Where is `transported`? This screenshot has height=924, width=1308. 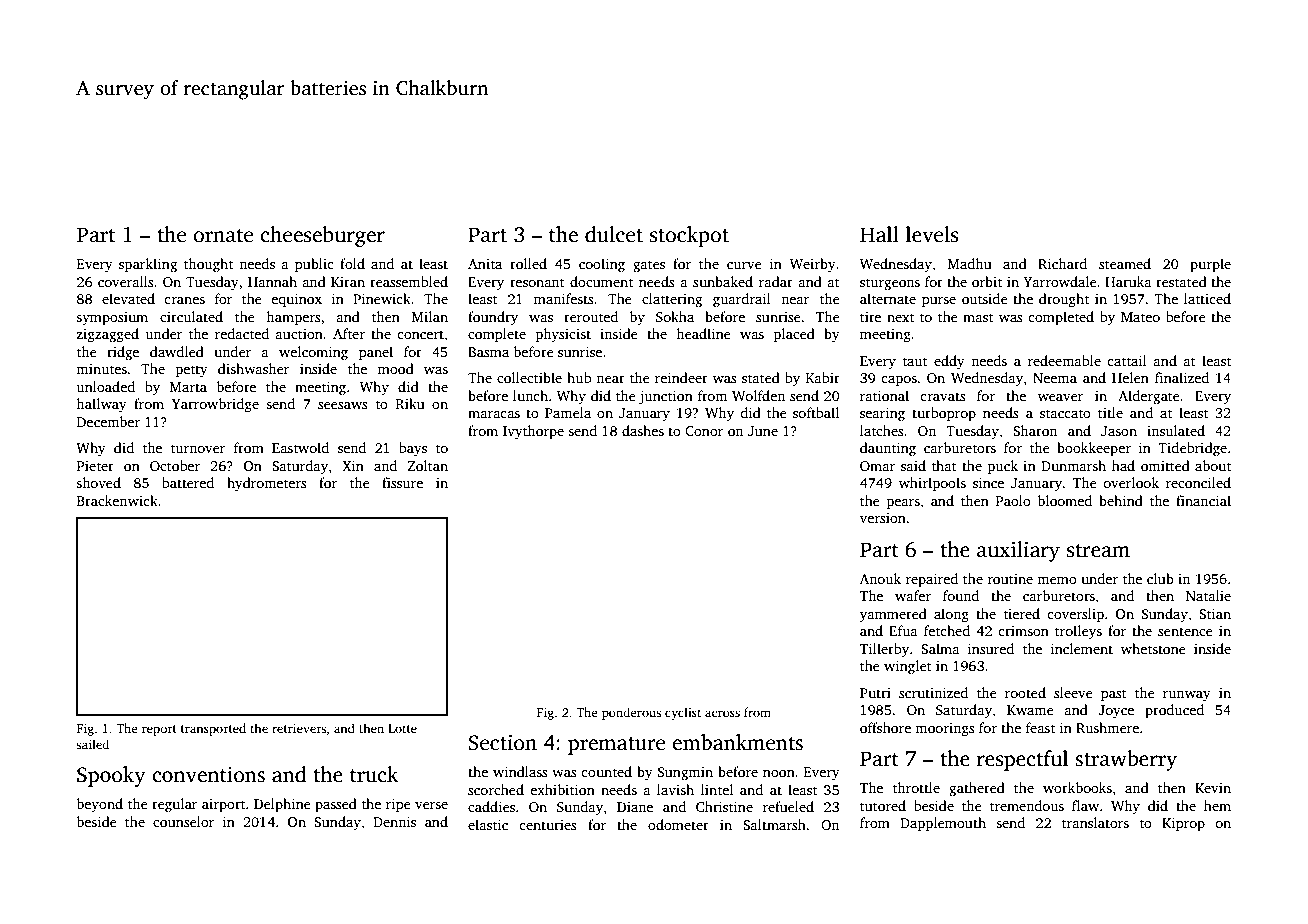
transported is located at coordinates (213, 729).
